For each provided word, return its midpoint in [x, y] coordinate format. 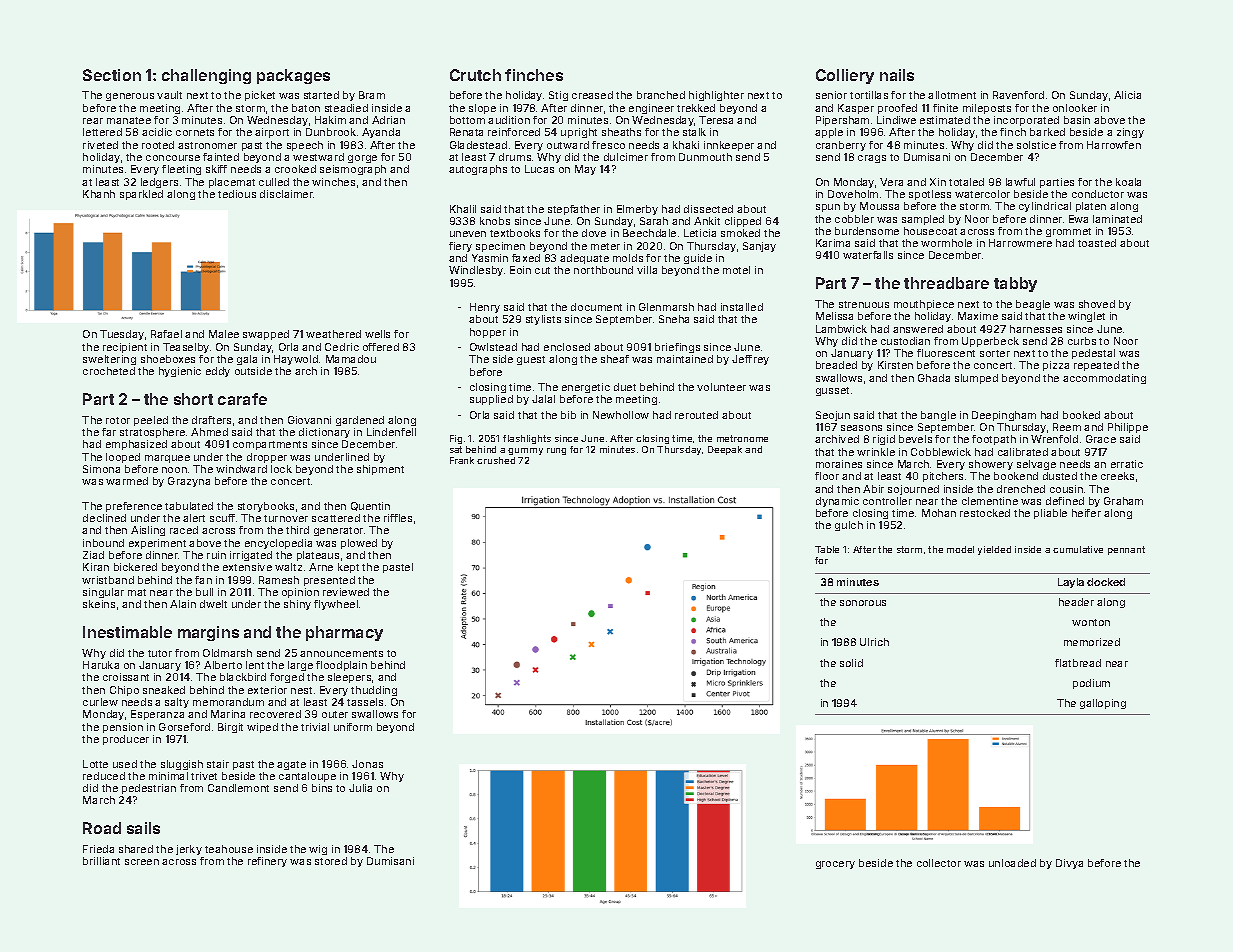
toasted [1097, 243]
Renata [466, 132]
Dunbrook [331, 132]
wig [318, 850]
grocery [835, 865]
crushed [496, 460]
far [109, 432]
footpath [994, 440]
